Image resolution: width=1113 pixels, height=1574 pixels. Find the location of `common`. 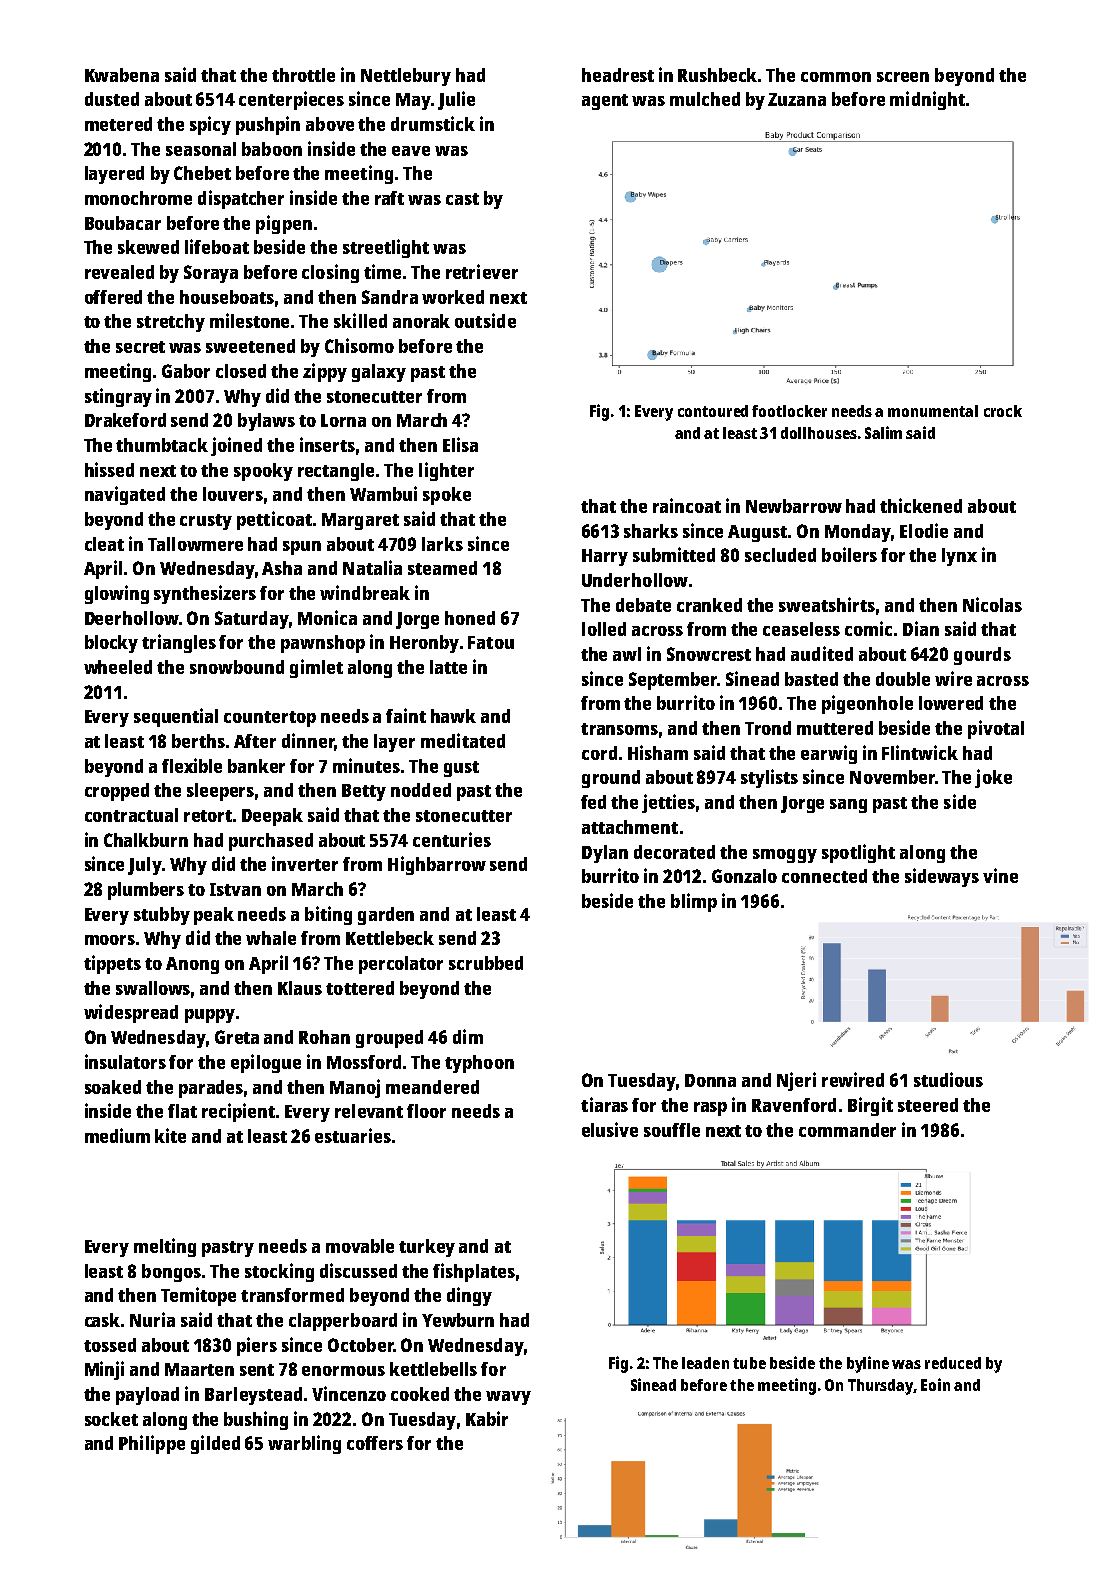

common is located at coordinates (836, 77).
